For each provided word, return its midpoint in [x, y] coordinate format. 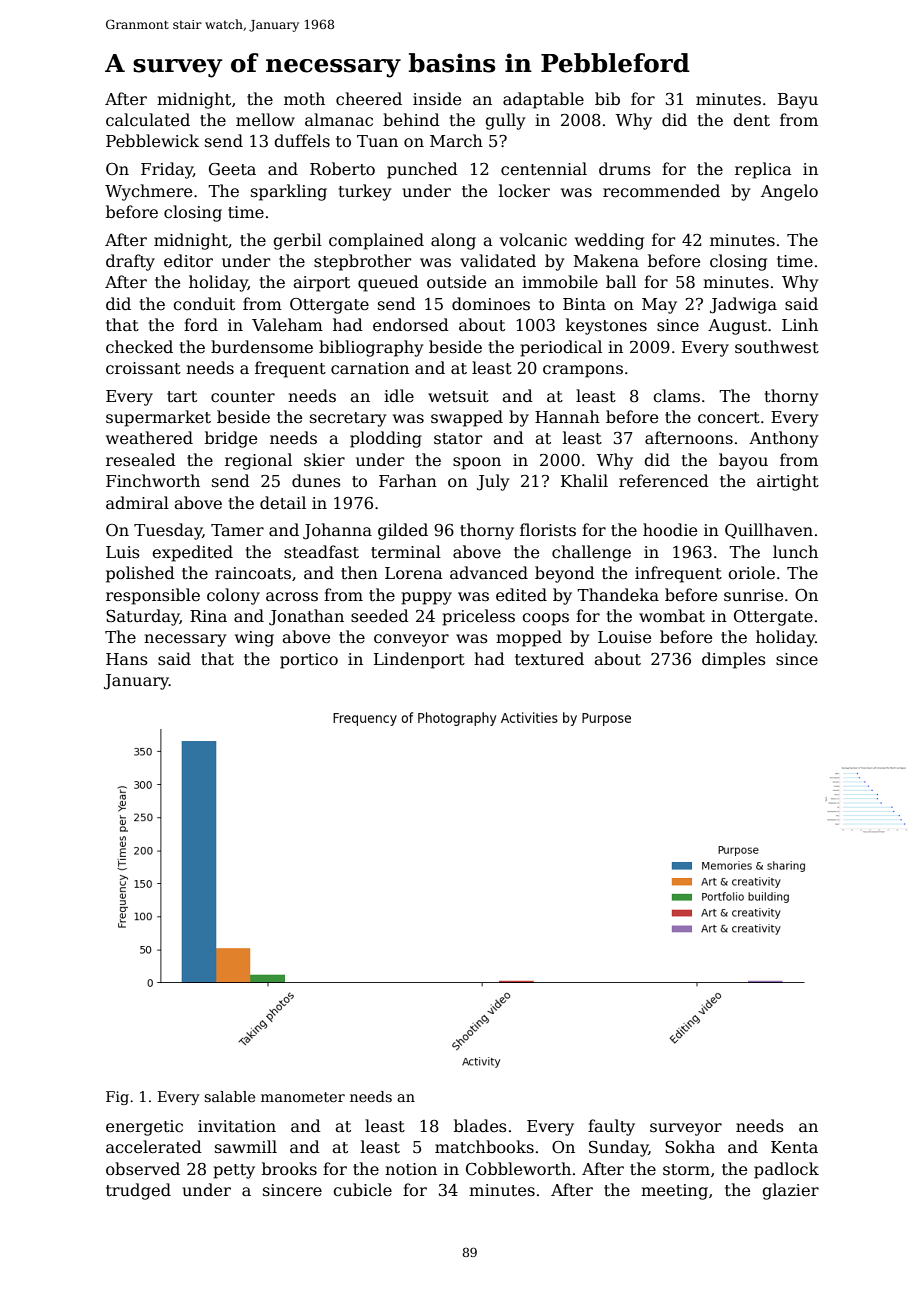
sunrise [753, 595]
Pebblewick [152, 141]
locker [524, 191]
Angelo [789, 192]
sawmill [246, 1146]
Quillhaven [769, 531]
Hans [127, 659]
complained [376, 241]
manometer [303, 1097]
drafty [130, 262]
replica [763, 170]
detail [283, 502]
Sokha [690, 1147]
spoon [477, 463]
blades [480, 1126]
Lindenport [419, 660]
